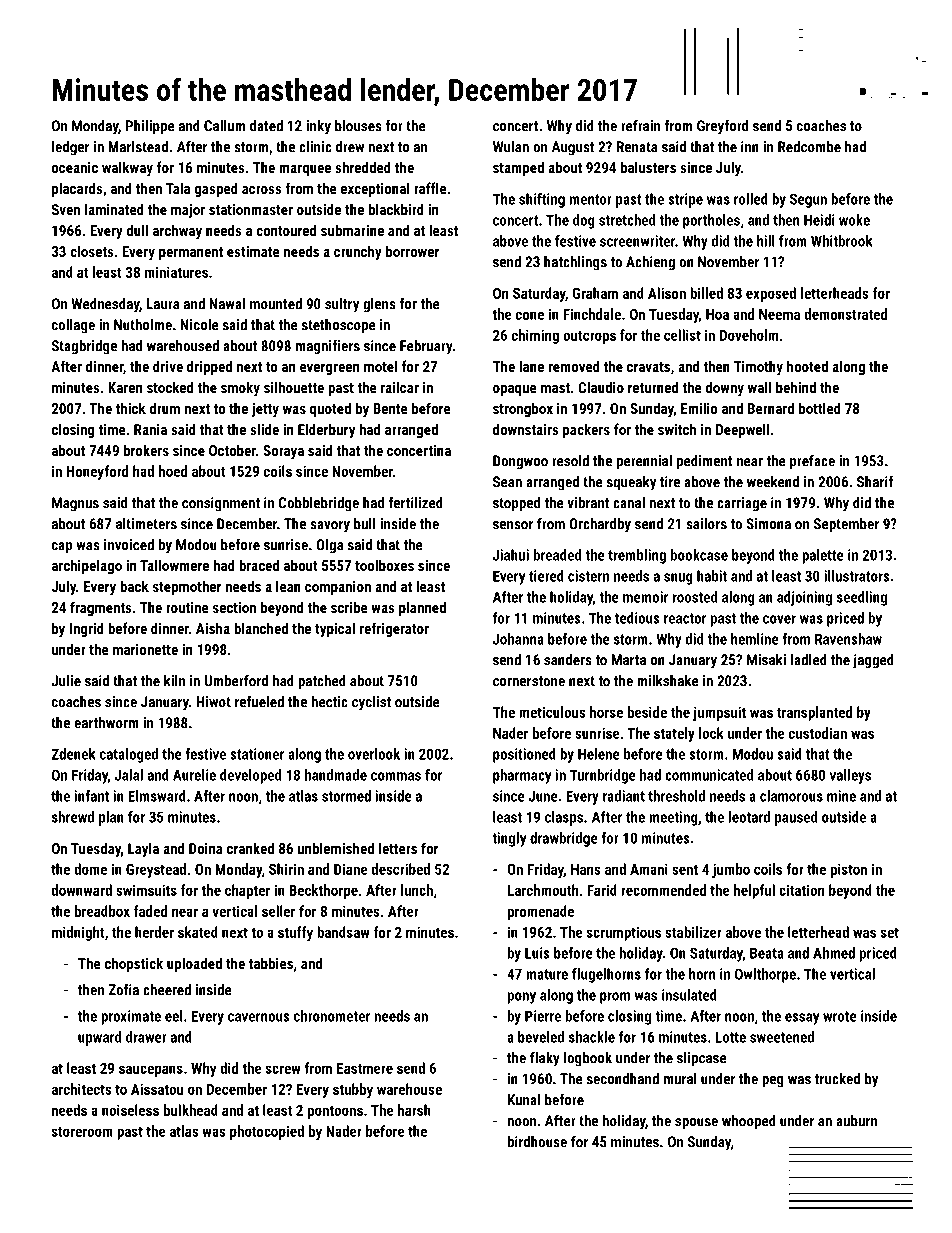 This screenshot has width=952, height=1233. I want to click on refrain, so click(640, 125).
